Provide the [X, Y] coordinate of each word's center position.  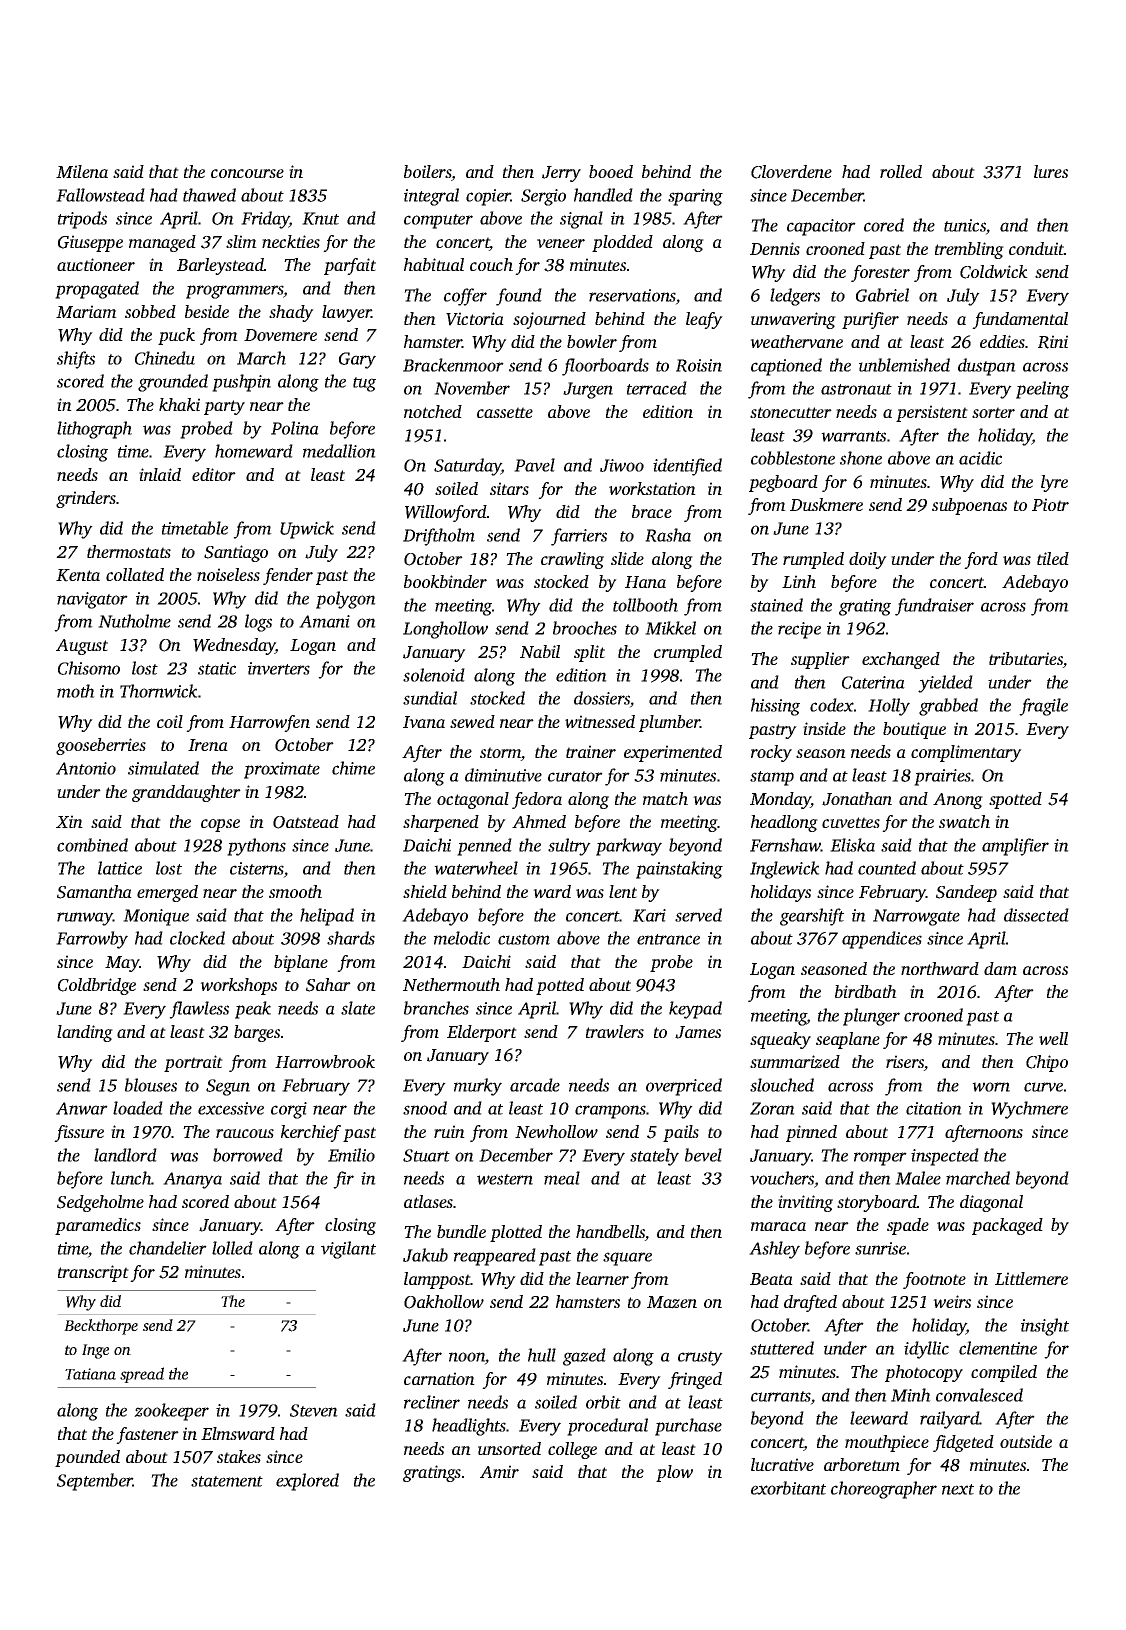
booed [611, 171]
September [95, 1482]
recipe [799, 630]
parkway [629, 847]
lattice [120, 868]
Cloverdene [791, 172]
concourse [247, 173]
